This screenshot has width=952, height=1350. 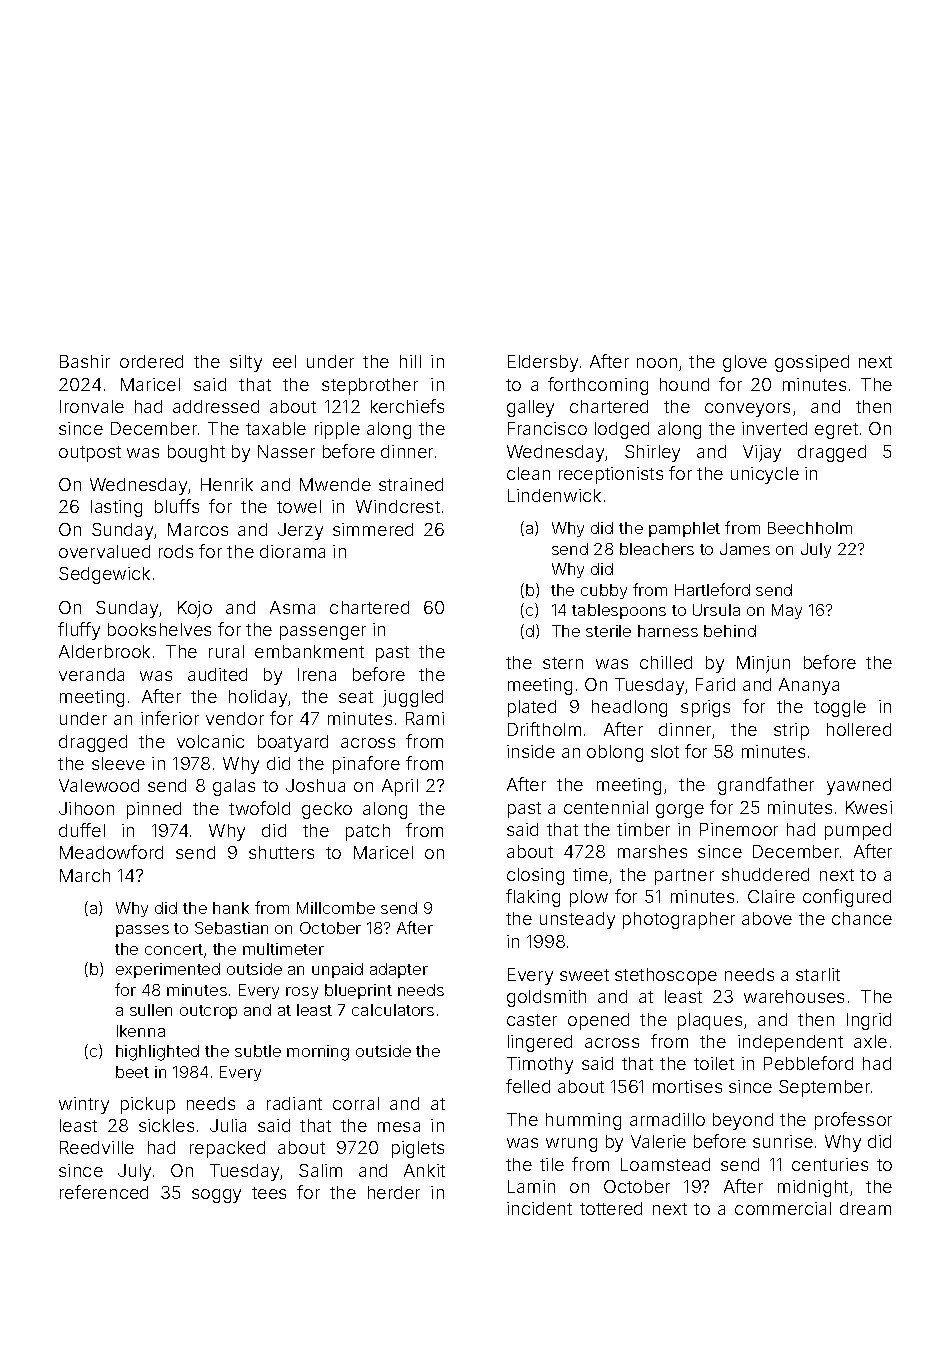 I want to click on egret, so click(x=836, y=431).
